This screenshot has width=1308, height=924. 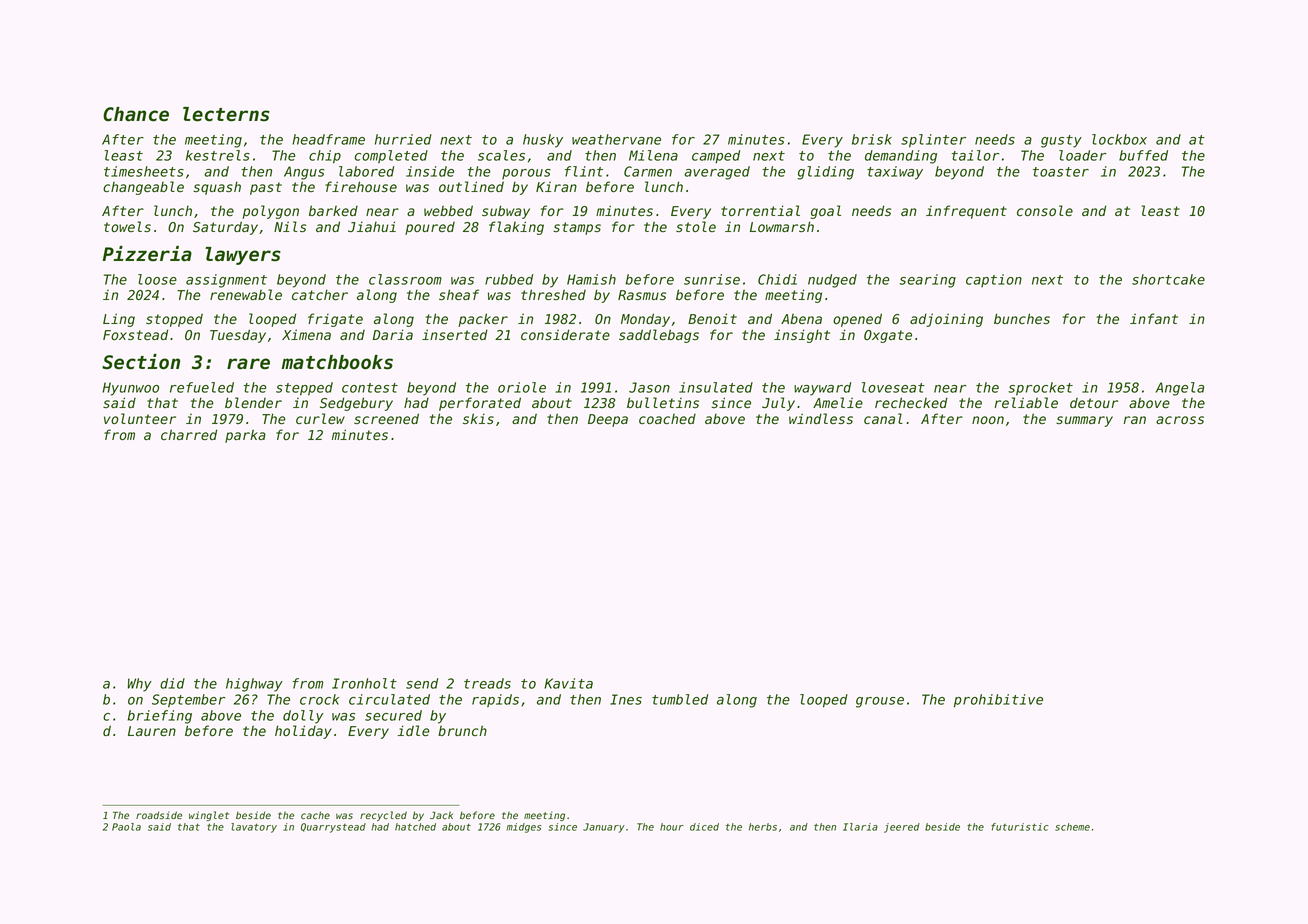 What do you see at coordinates (126, 827) in the screenshot?
I see `Paola` at bounding box center [126, 827].
